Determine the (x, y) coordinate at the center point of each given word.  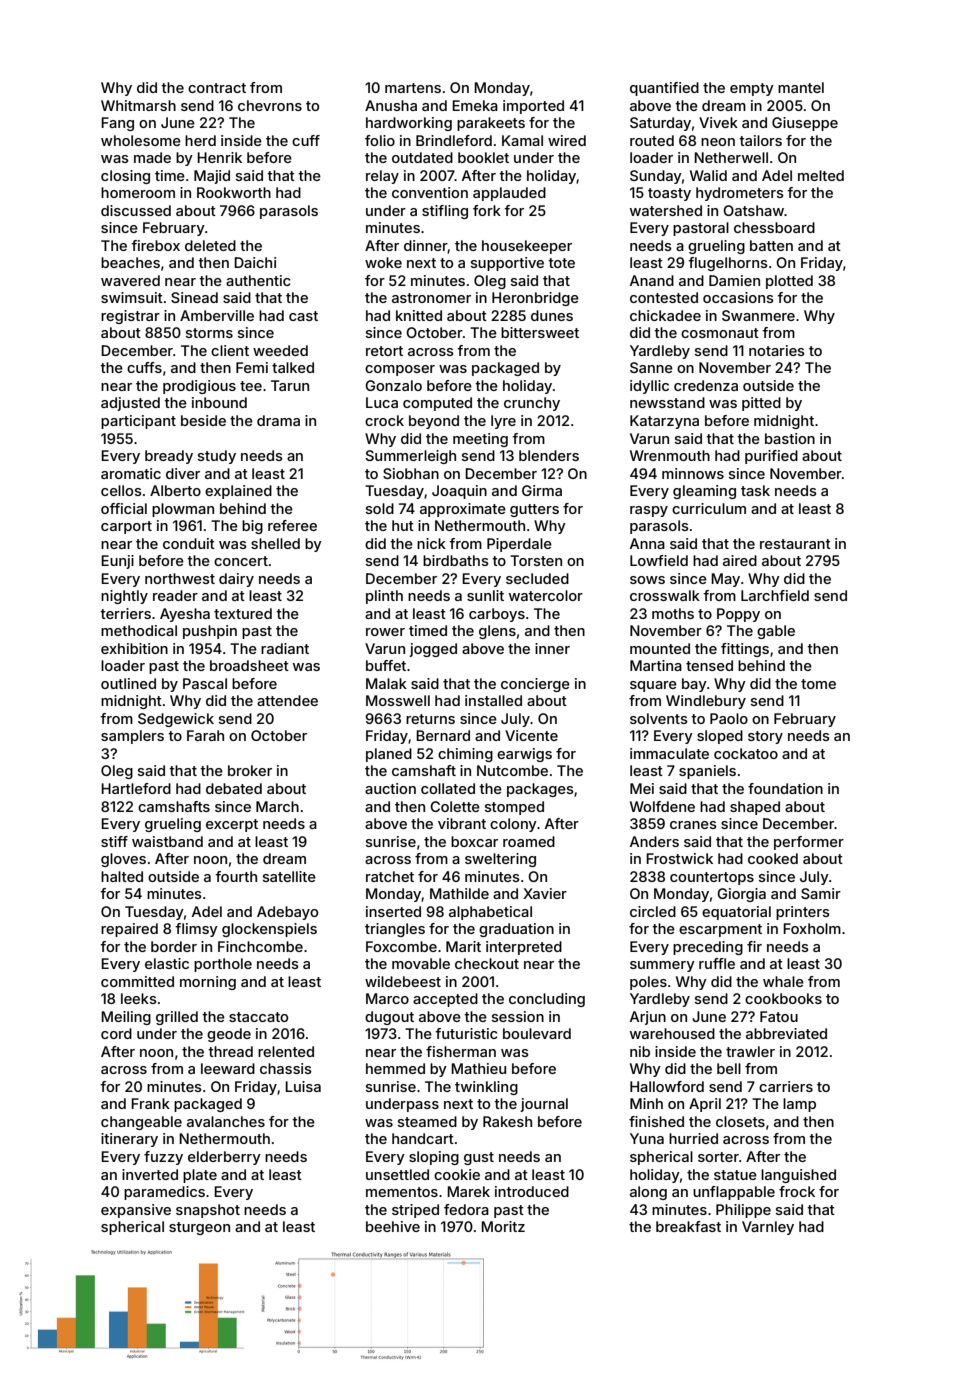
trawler (750, 1051)
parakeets (491, 124)
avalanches (226, 1121)
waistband (167, 841)
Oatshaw (753, 210)
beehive (393, 1226)
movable (421, 963)
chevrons (270, 105)
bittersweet (540, 332)
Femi (252, 367)
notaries (777, 350)
